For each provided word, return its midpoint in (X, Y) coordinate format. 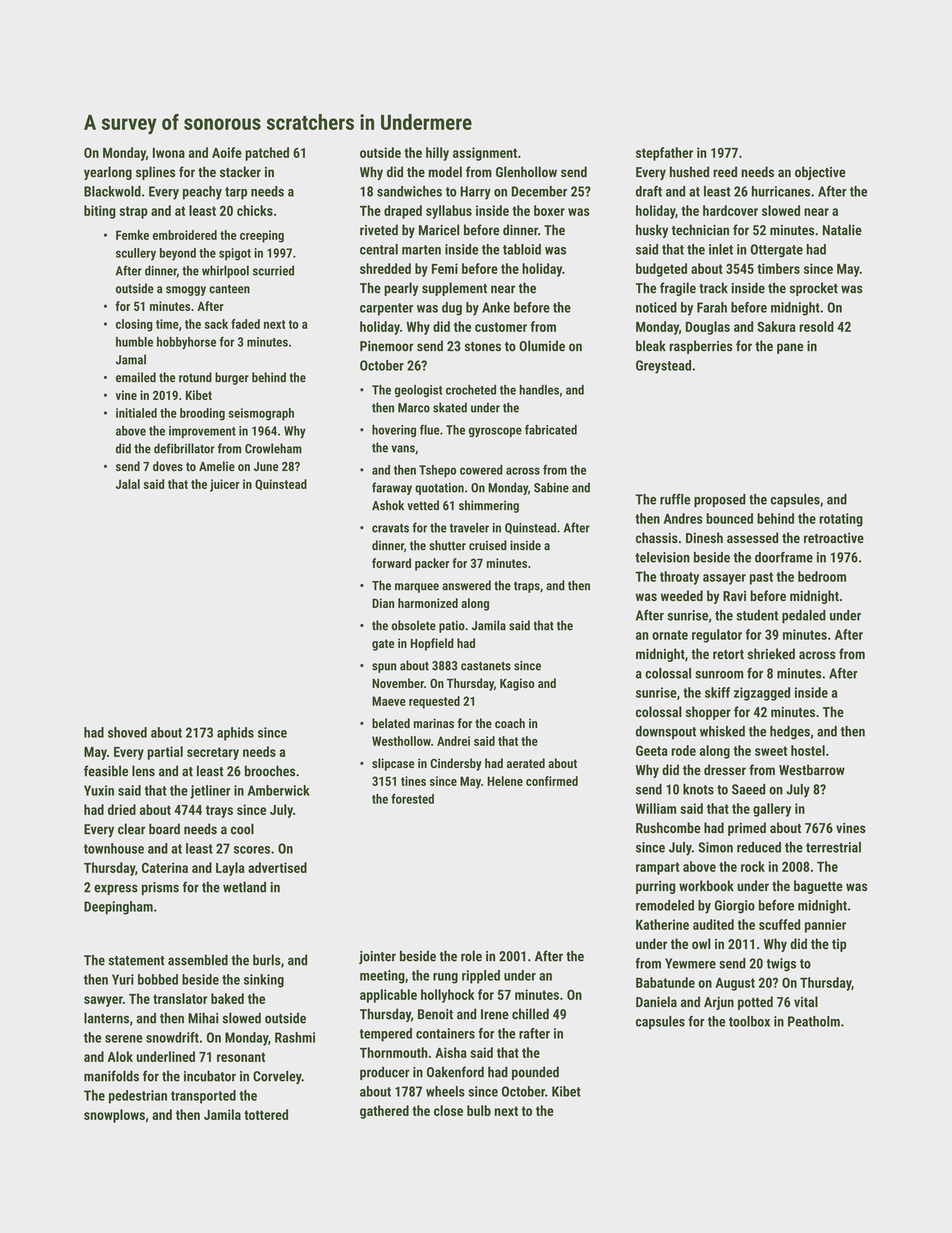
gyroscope (495, 432)
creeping (262, 236)
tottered (266, 1114)
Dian (383, 603)
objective (820, 173)
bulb (479, 1110)
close (448, 1110)
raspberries (701, 347)
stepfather (664, 154)
